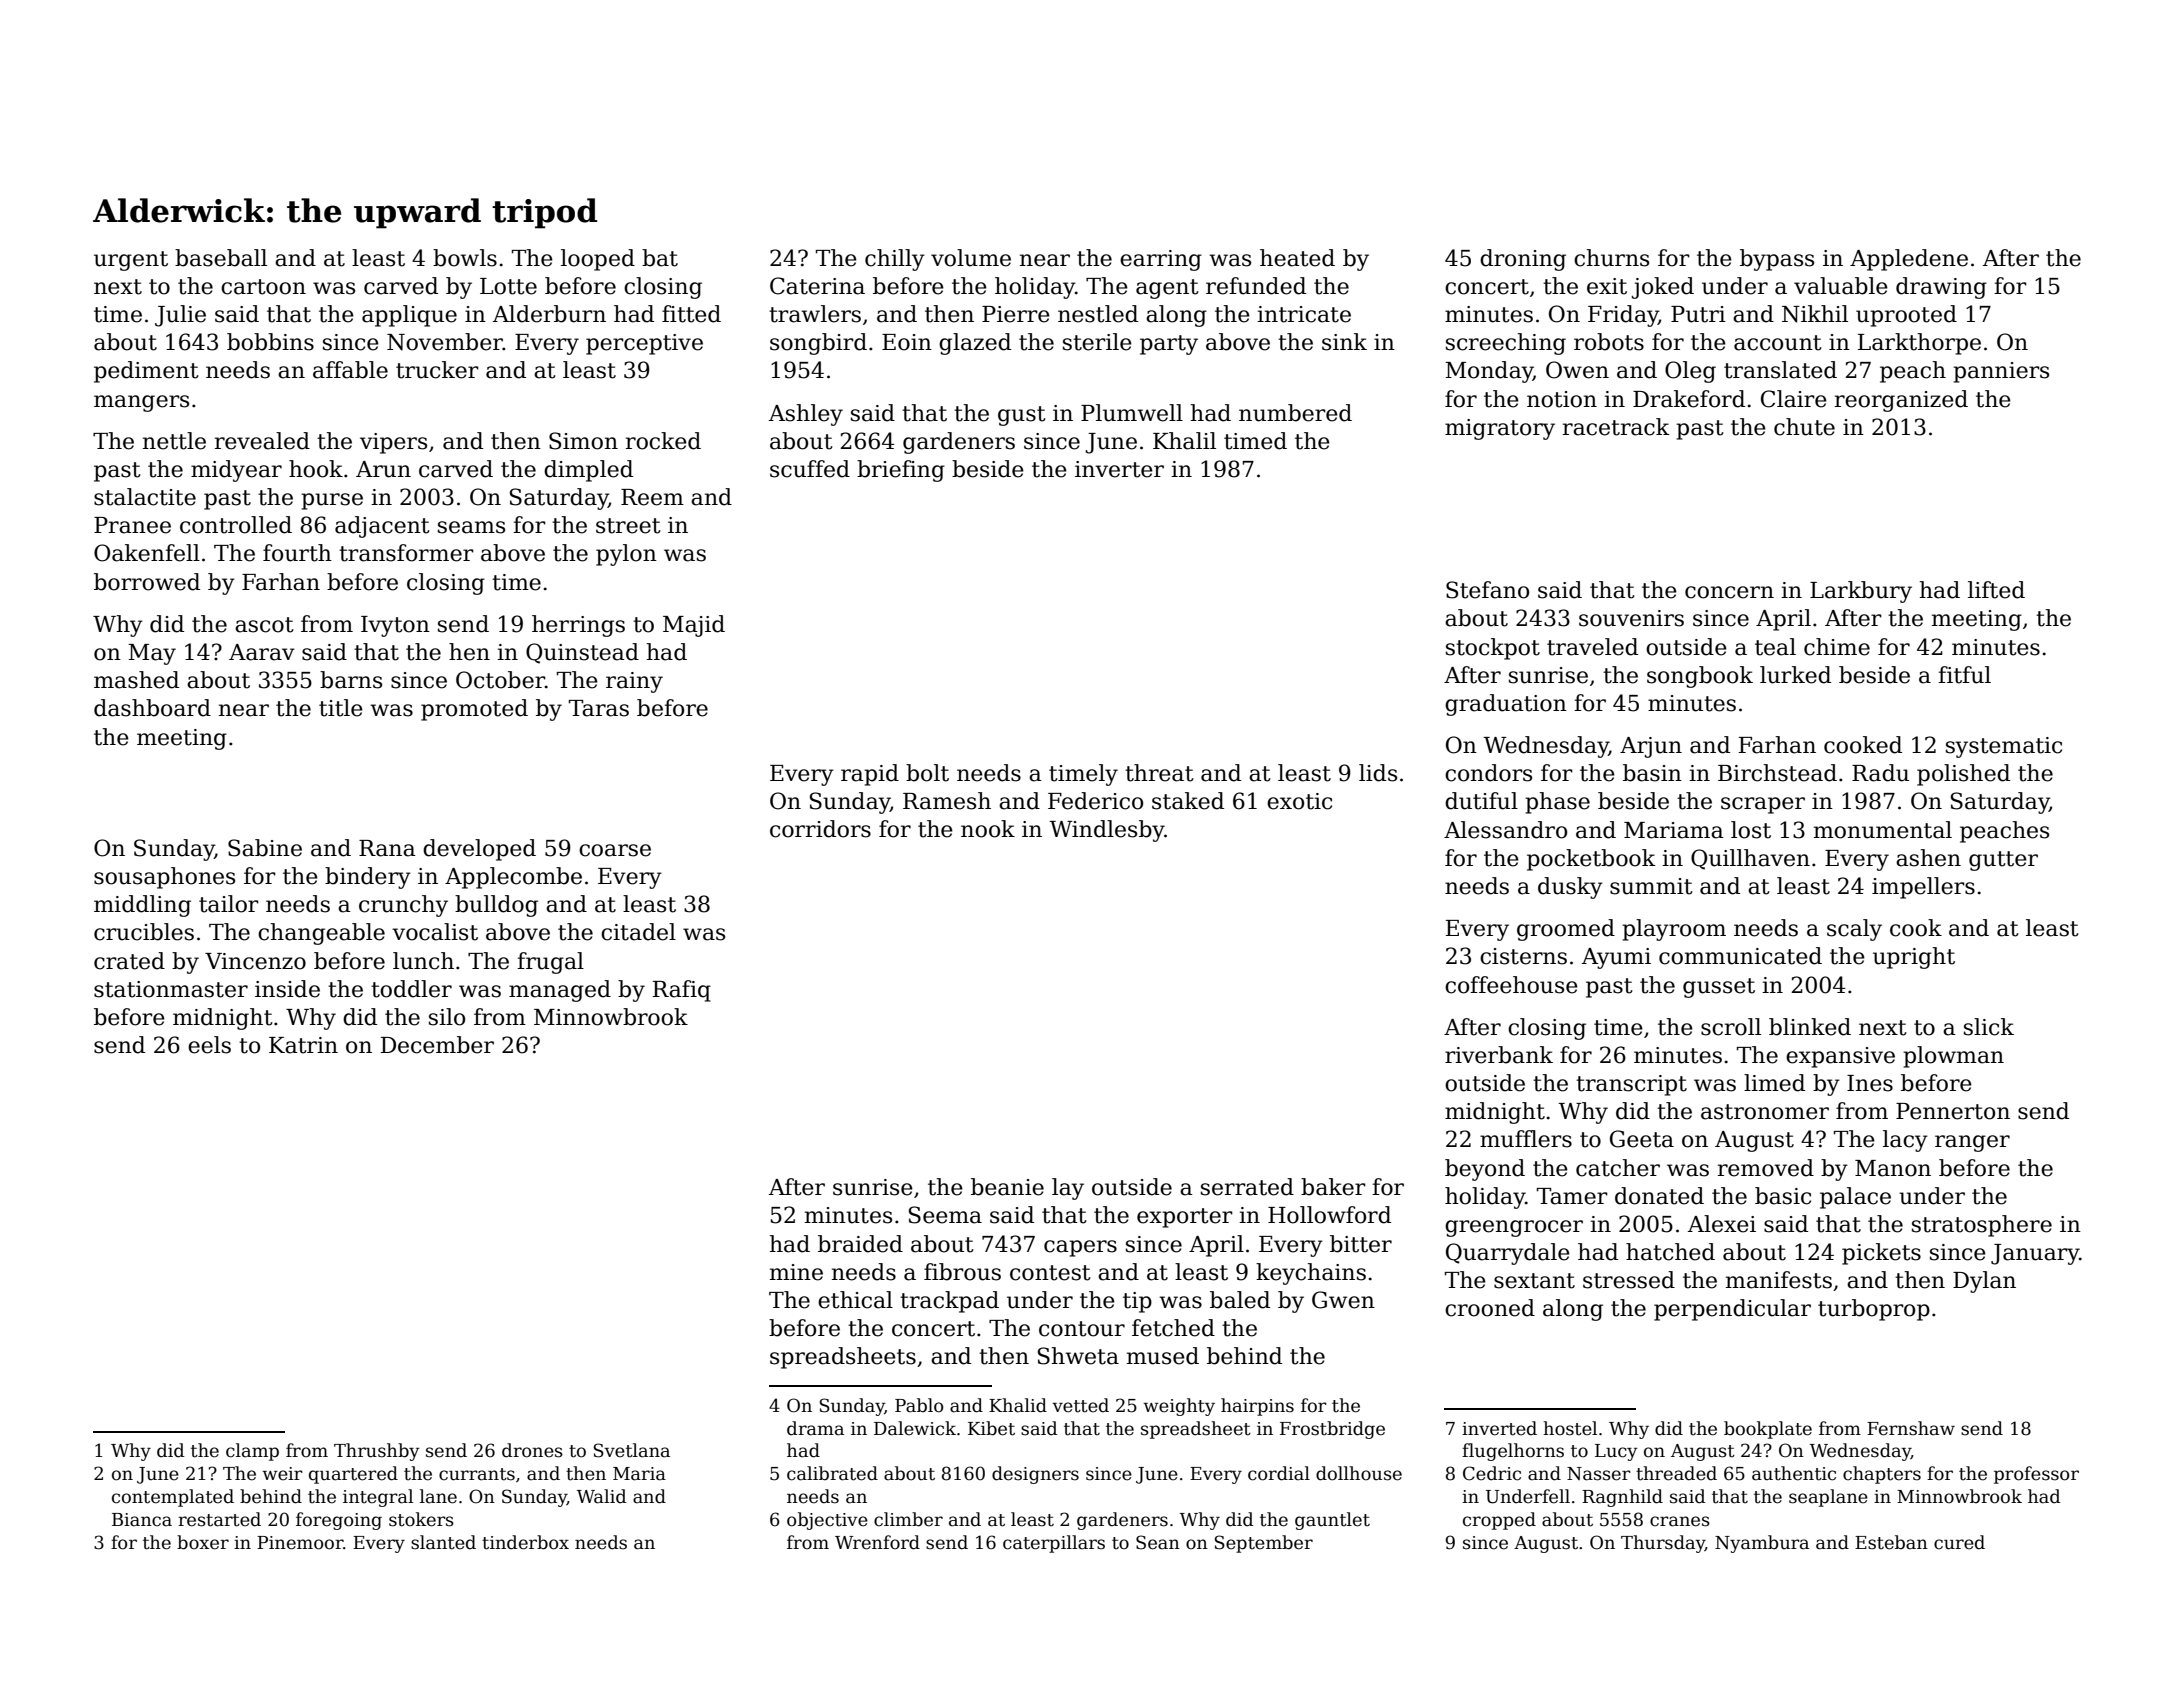 This screenshot has height=1683, width=2178. Describe the element at coordinates (141, 403) in the screenshot. I see `mangers` at that location.
